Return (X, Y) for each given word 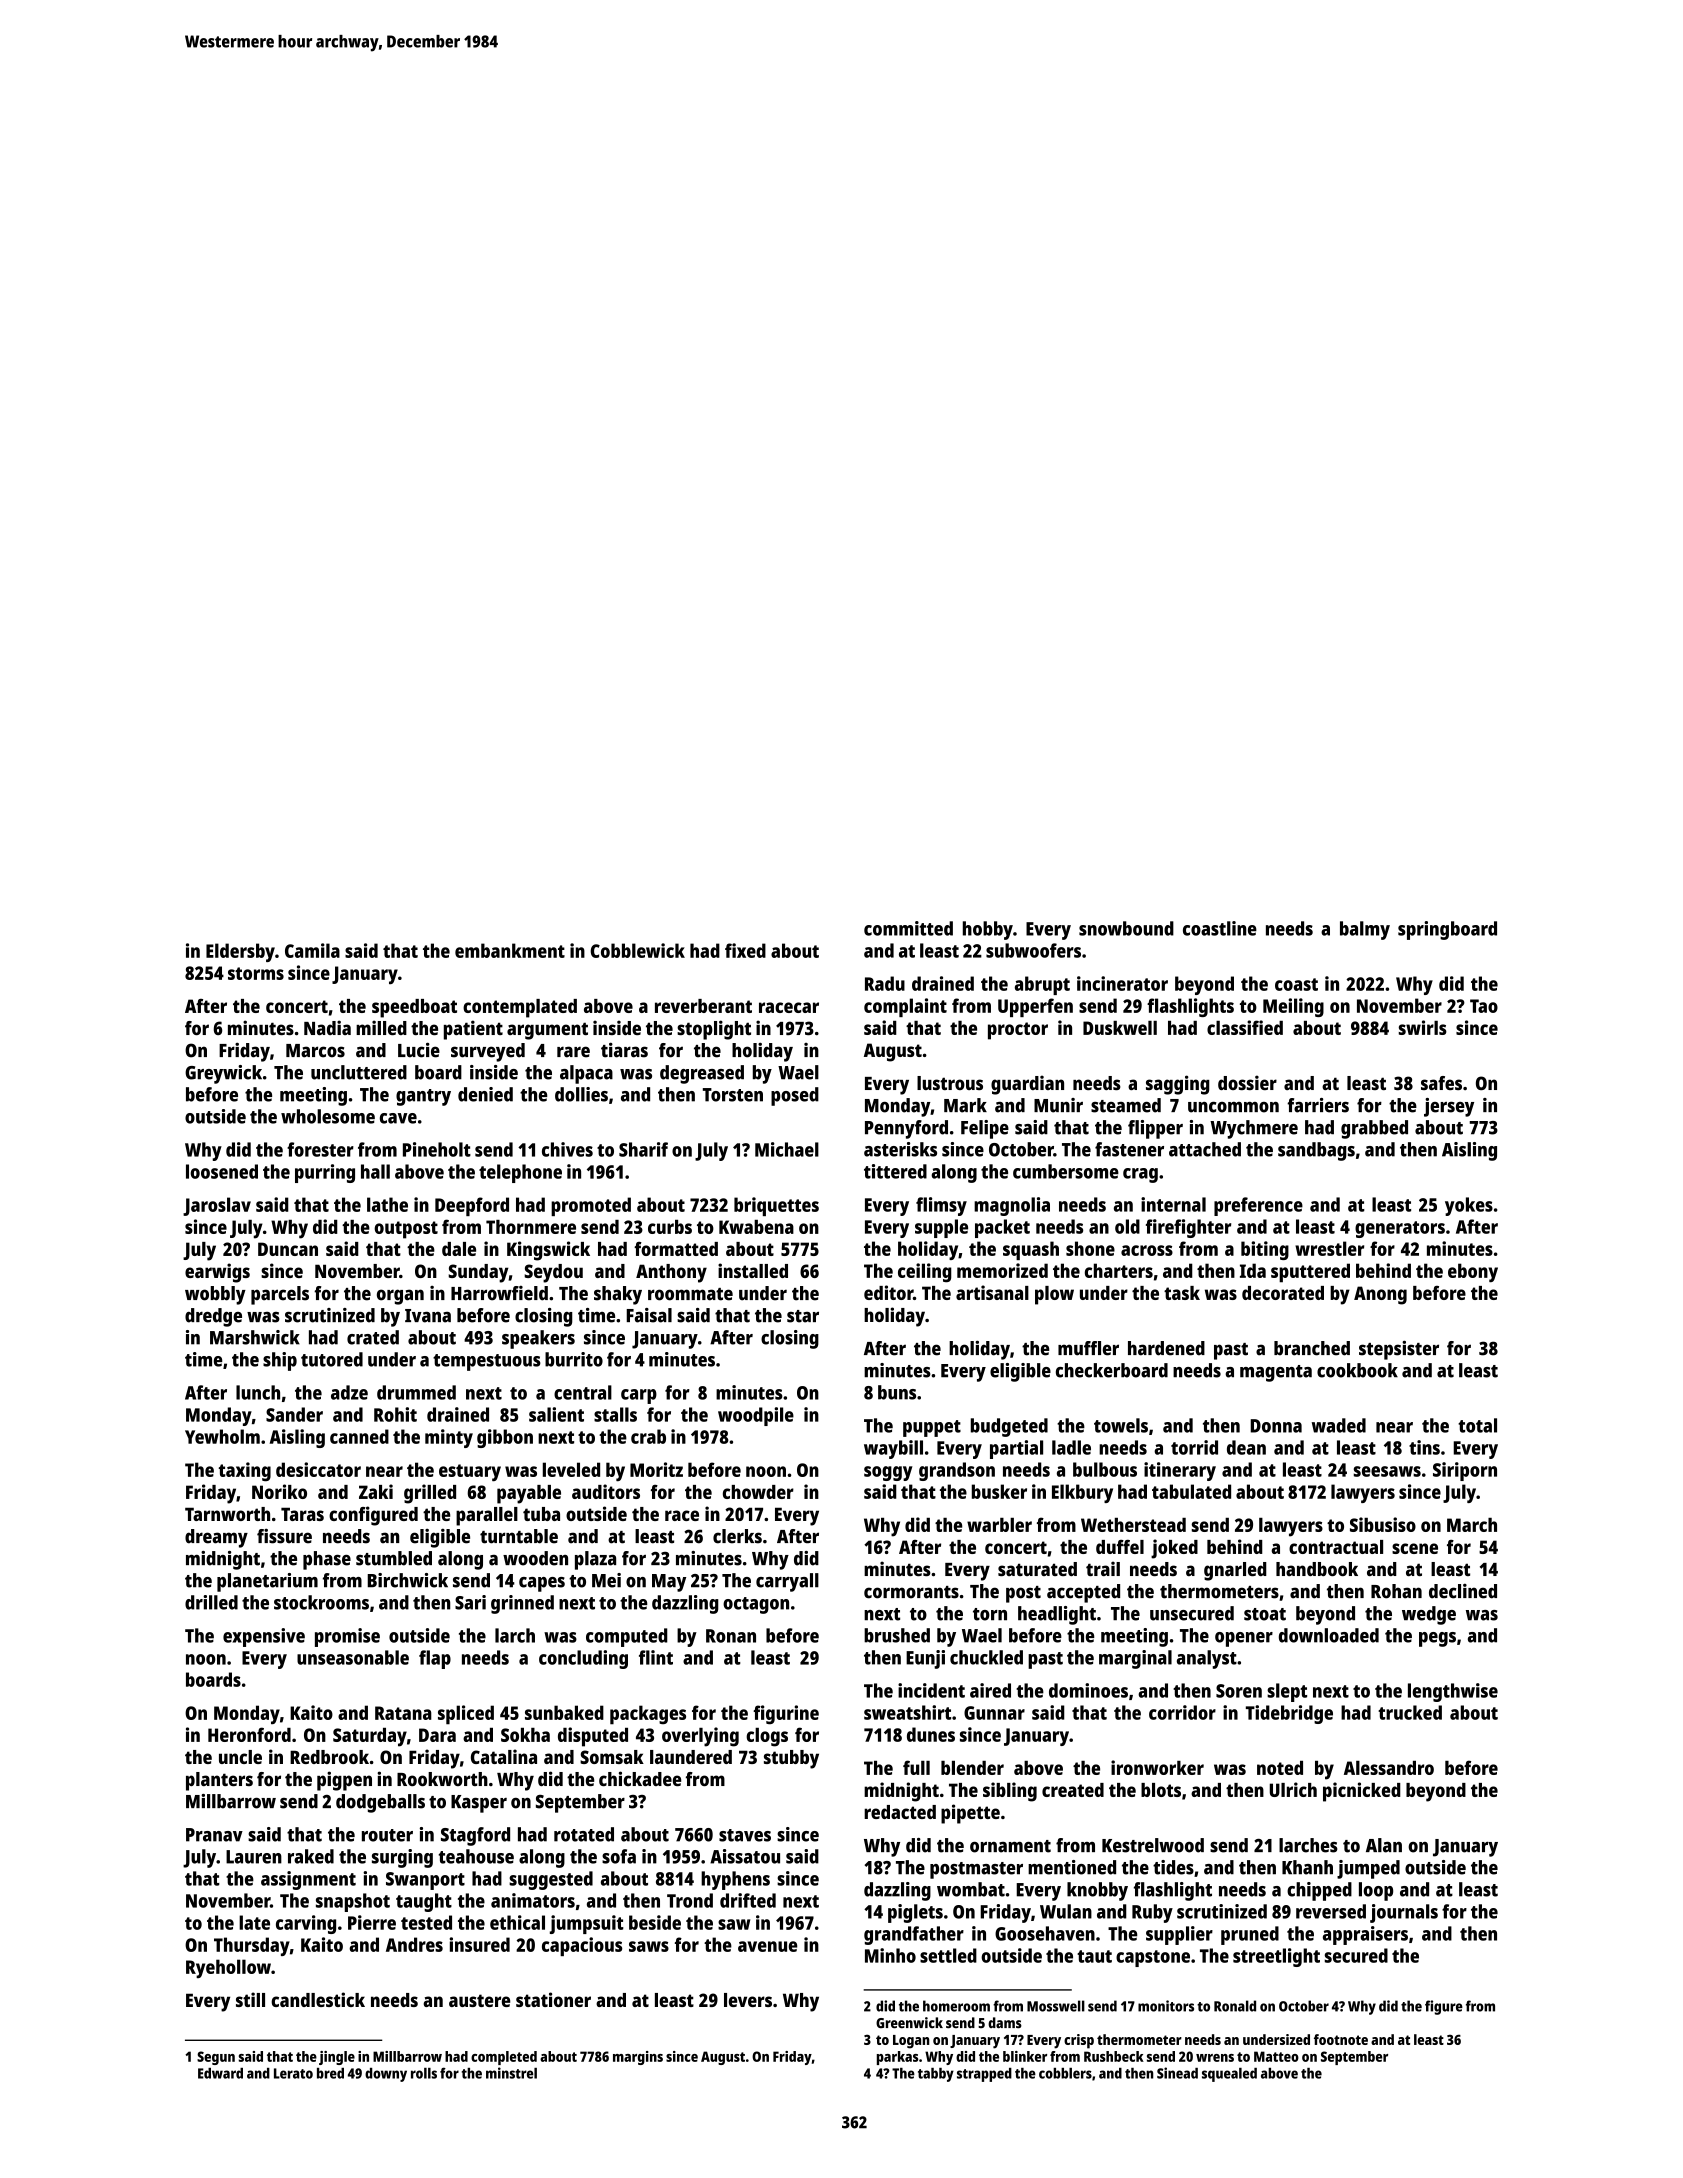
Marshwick (255, 1337)
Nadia (327, 1027)
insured (480, 1944)
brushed (897, 1635)
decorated (1283, 1293)
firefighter (1188, 1228)
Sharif (643, 1149)
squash (1031, 1250)
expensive (264, 1637)
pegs (1437, 1639)
